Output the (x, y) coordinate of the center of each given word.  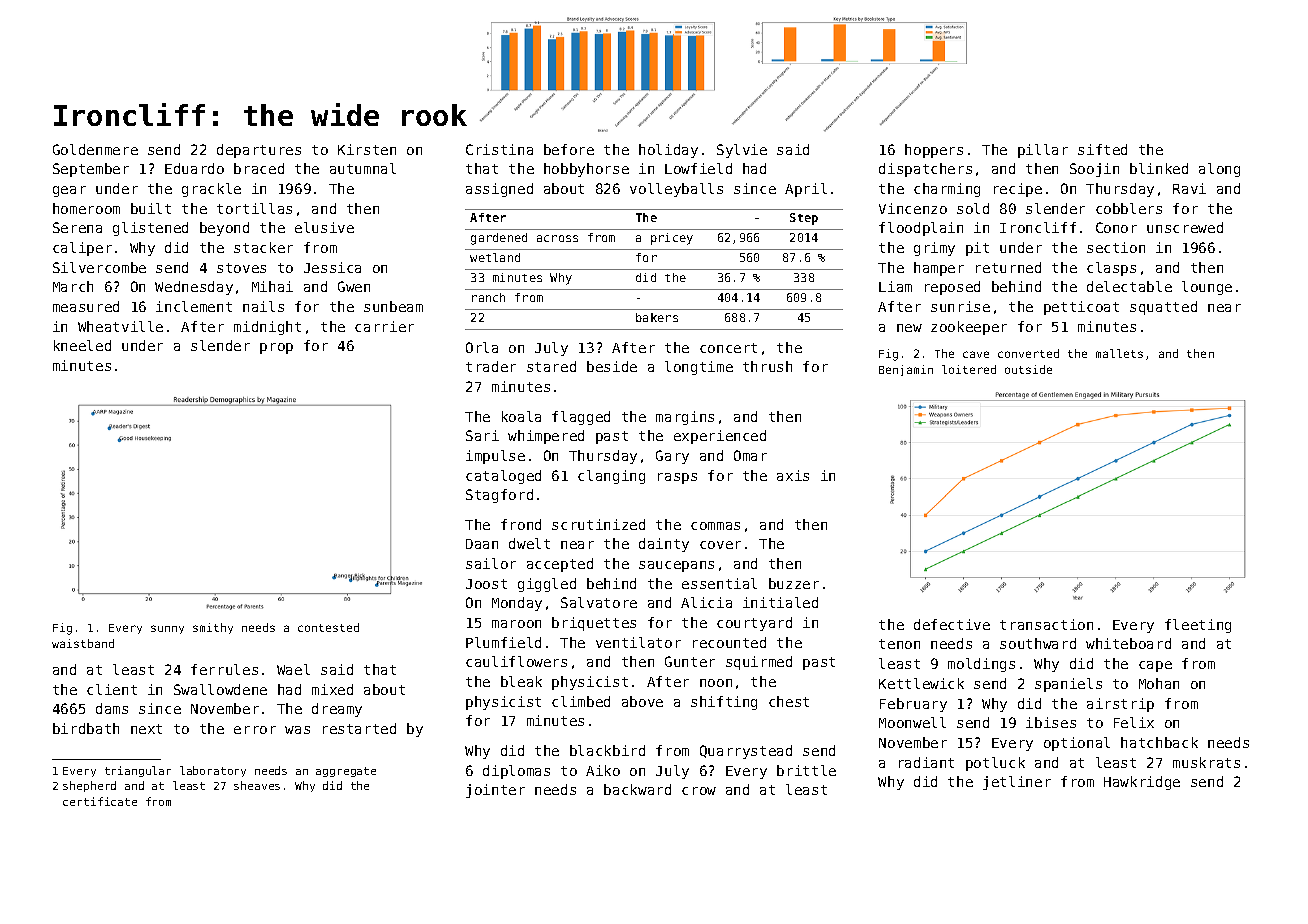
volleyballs (676, 190)
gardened (499, 239)
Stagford (499, 496)
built (151, 208)
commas (715, 526)
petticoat (1081, 308)
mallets (1119, 353)
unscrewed (1185, 227)
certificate (100, 801)
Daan (482, 544)
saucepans (676, 566)
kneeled (82, 345)
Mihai (272, 286)
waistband (83, 643)
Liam (895, 286)
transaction (1046, 624)
